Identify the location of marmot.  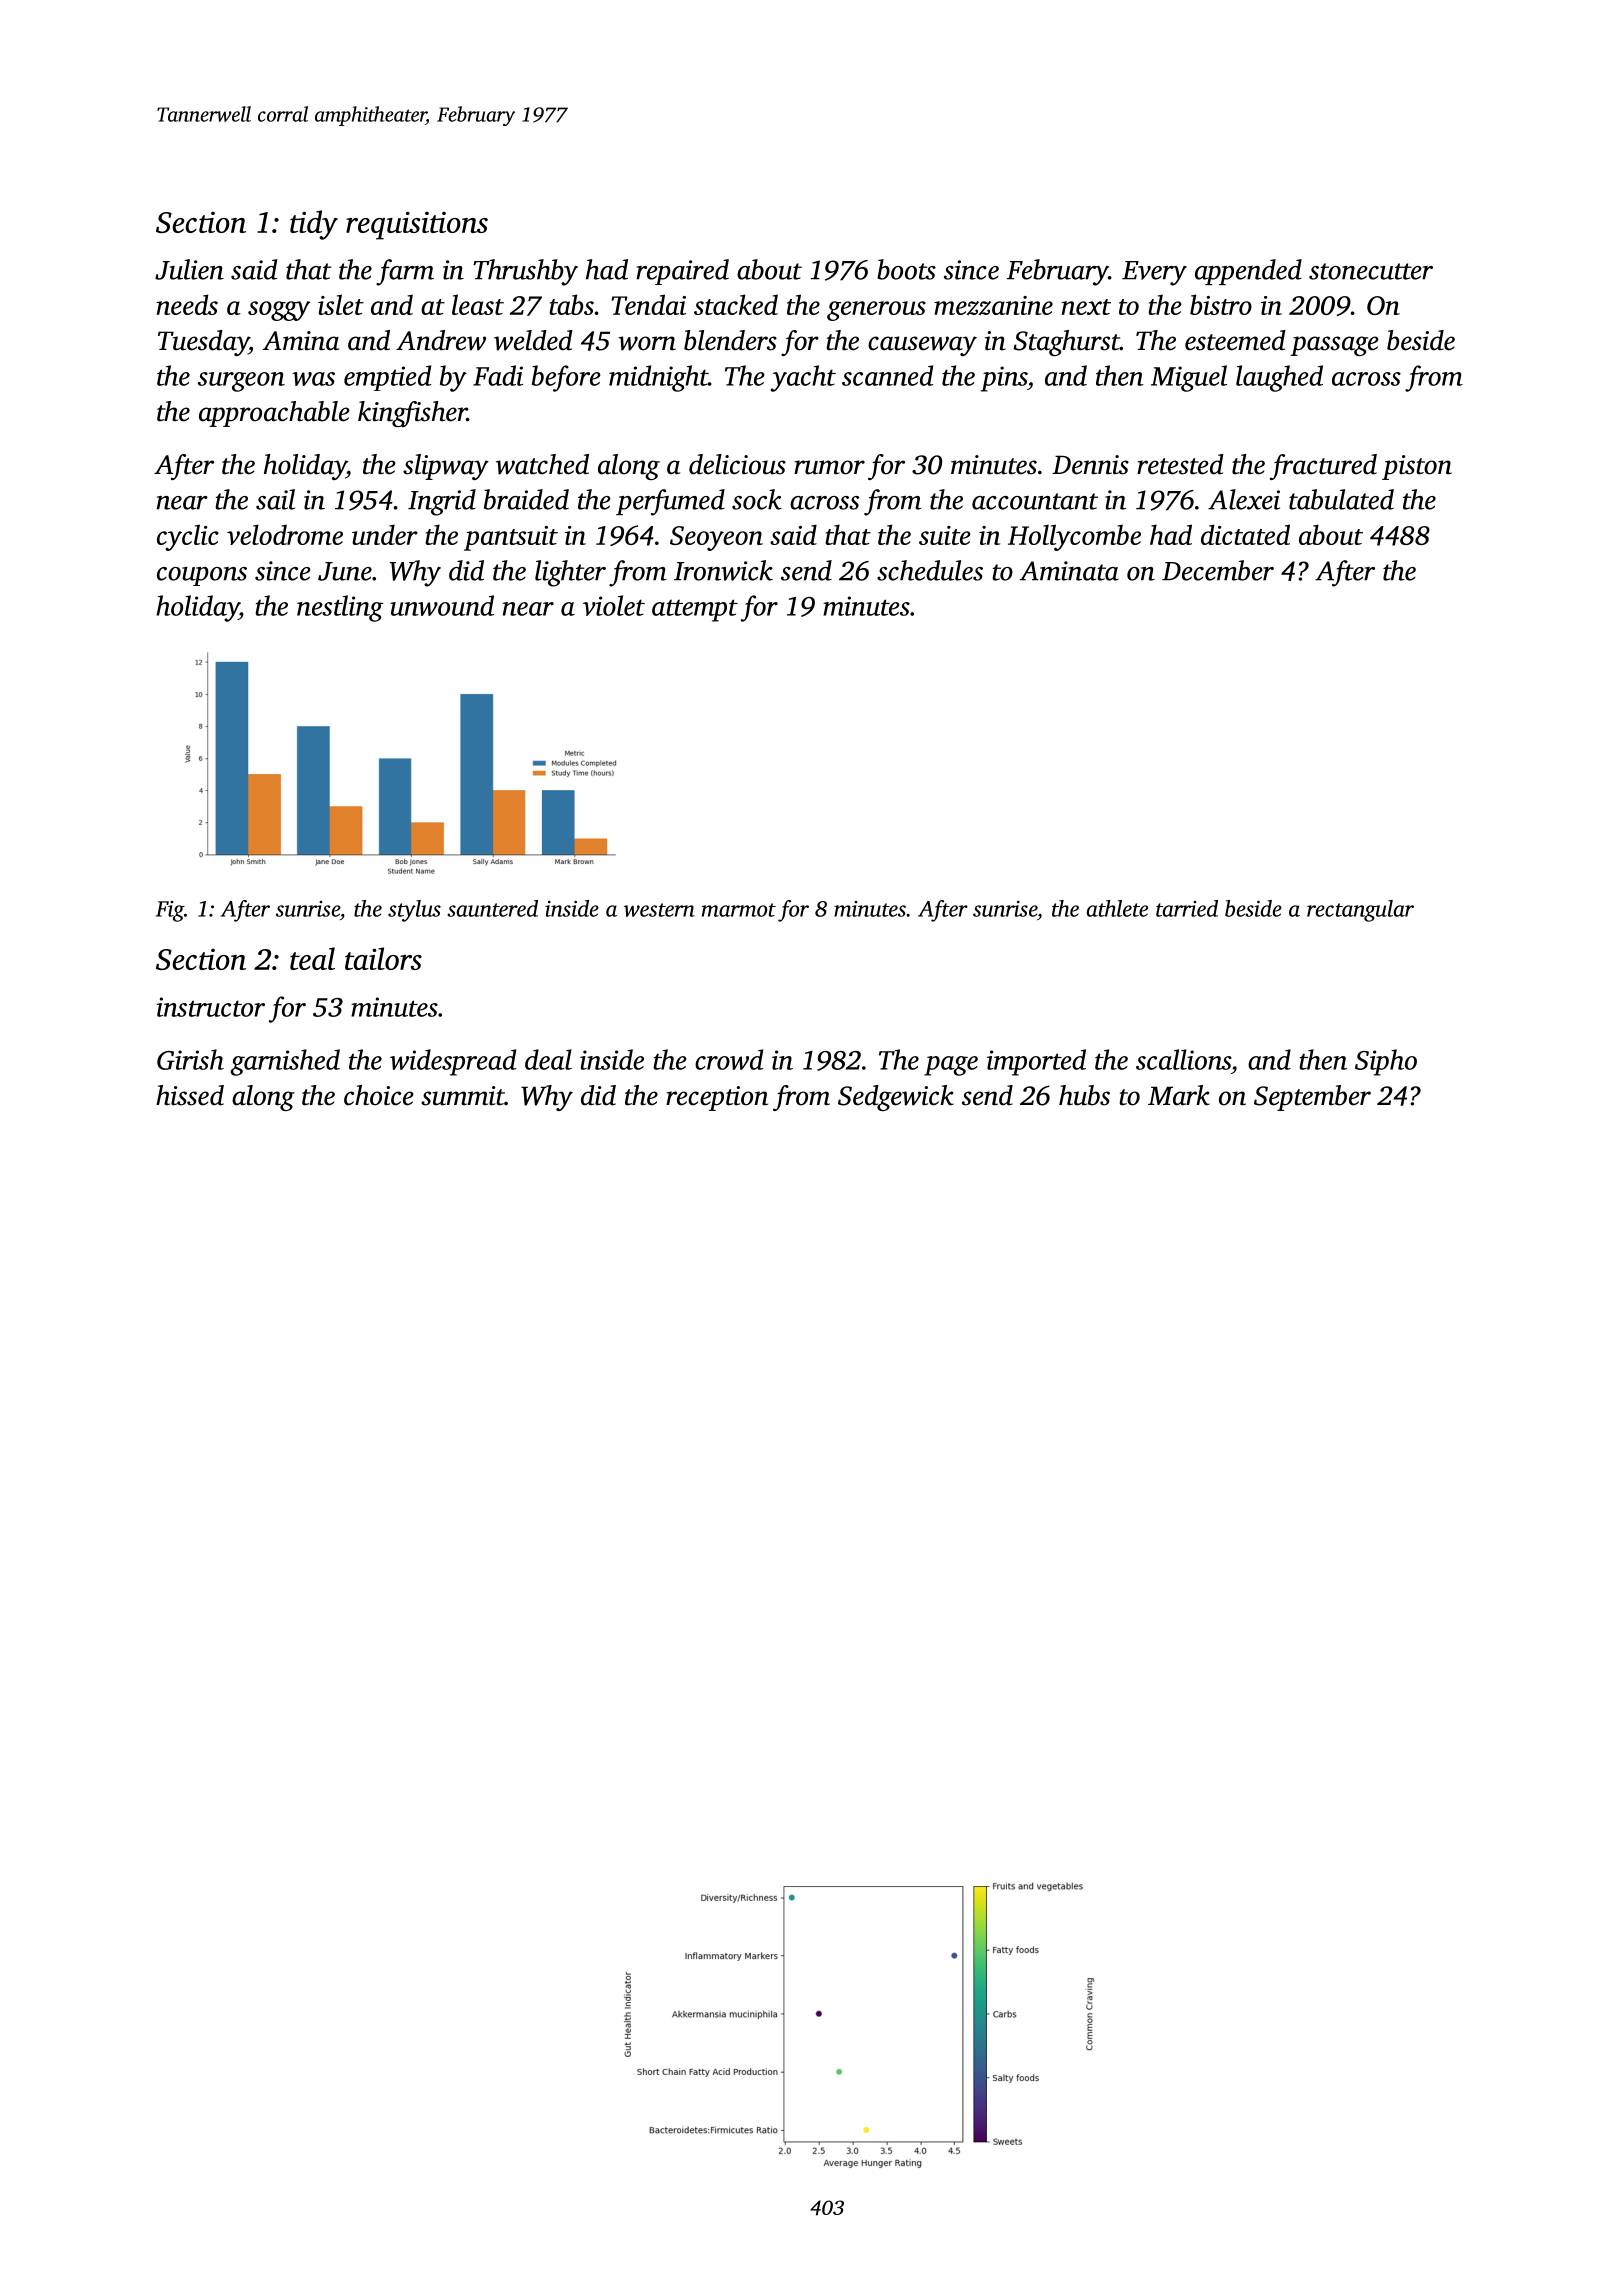
(739, 910).
